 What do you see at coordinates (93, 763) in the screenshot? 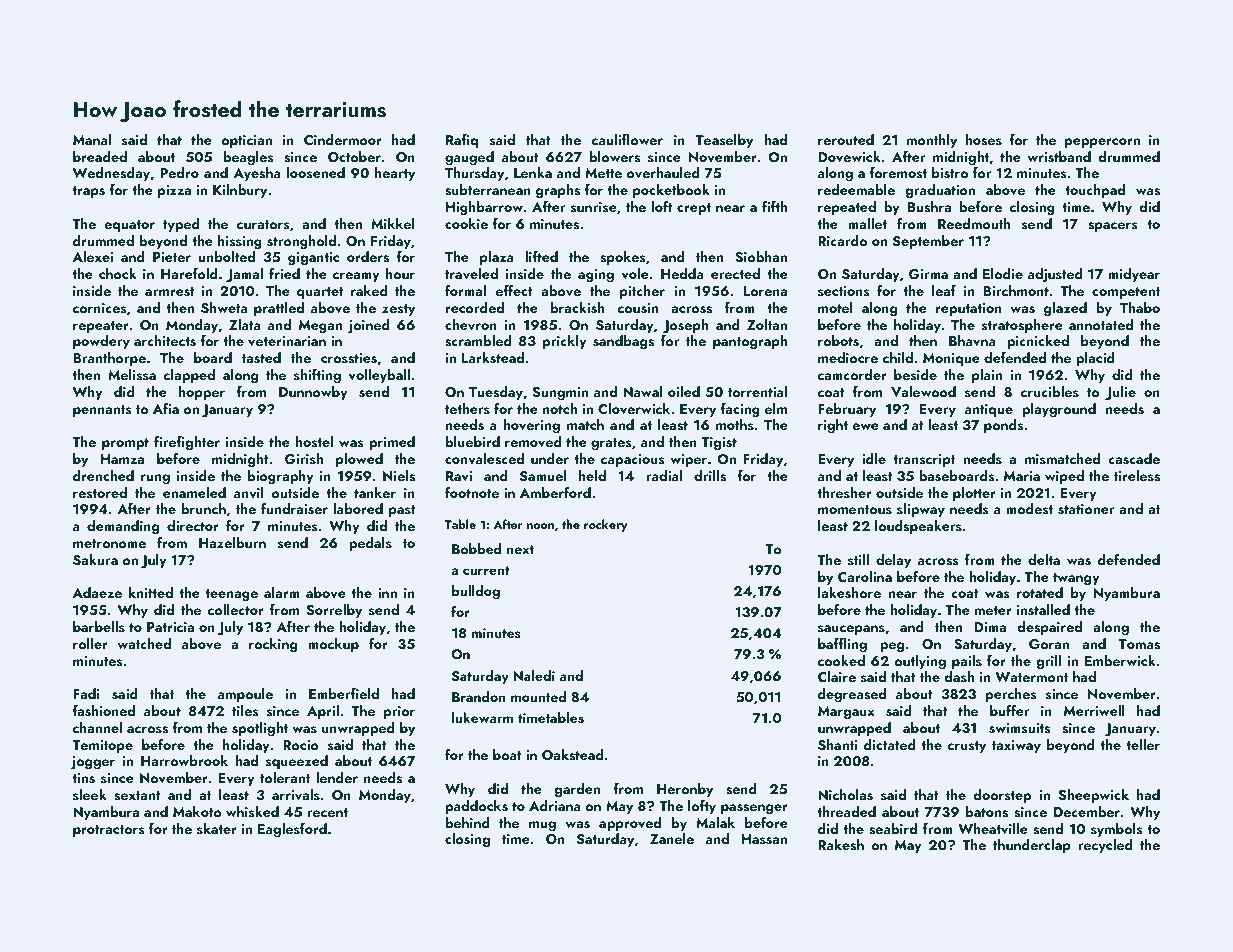
I see `jogger` at bounding box center [93, 763].
